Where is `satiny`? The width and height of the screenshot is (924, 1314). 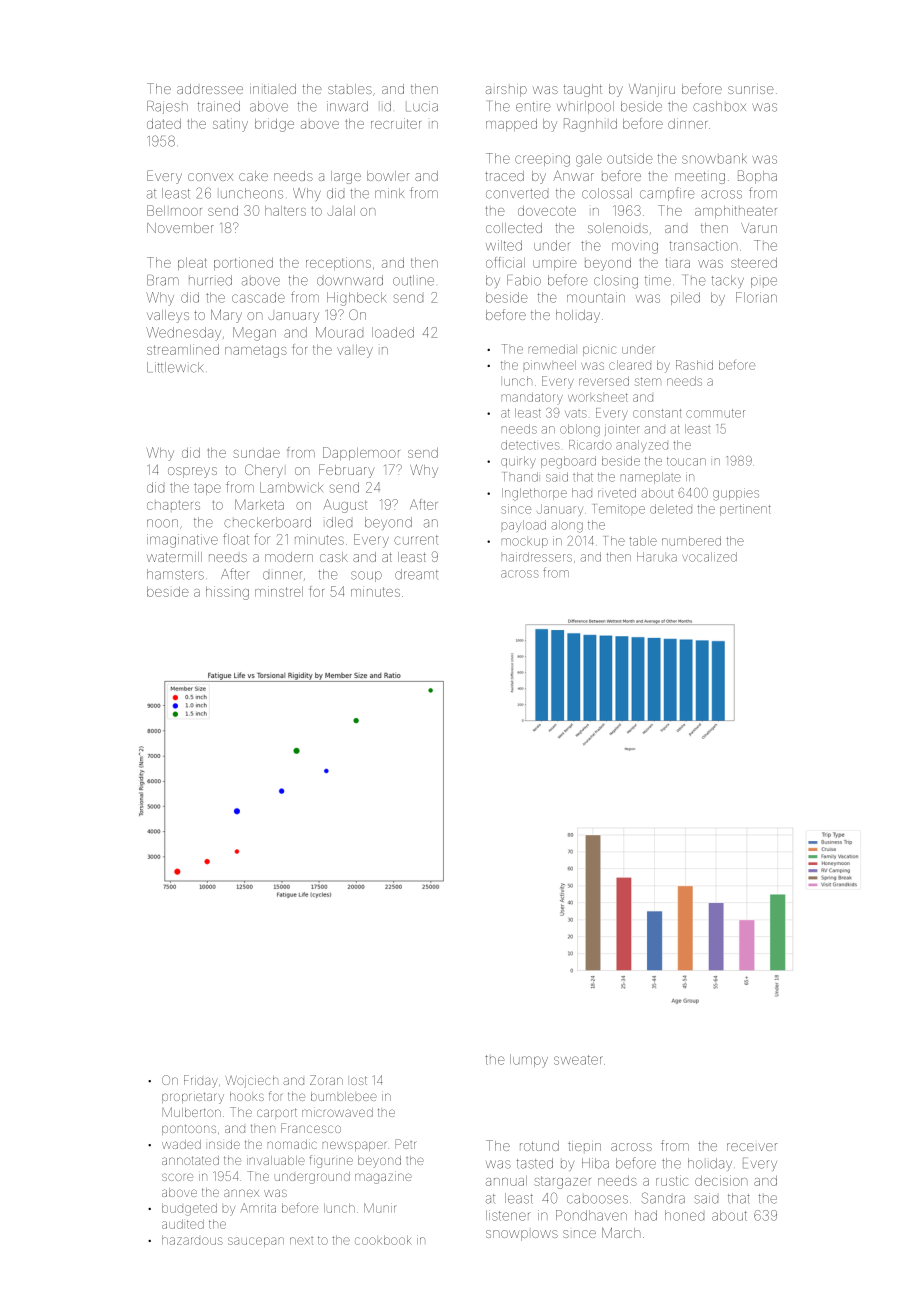
satiny is located at coordinates (230, 125).
